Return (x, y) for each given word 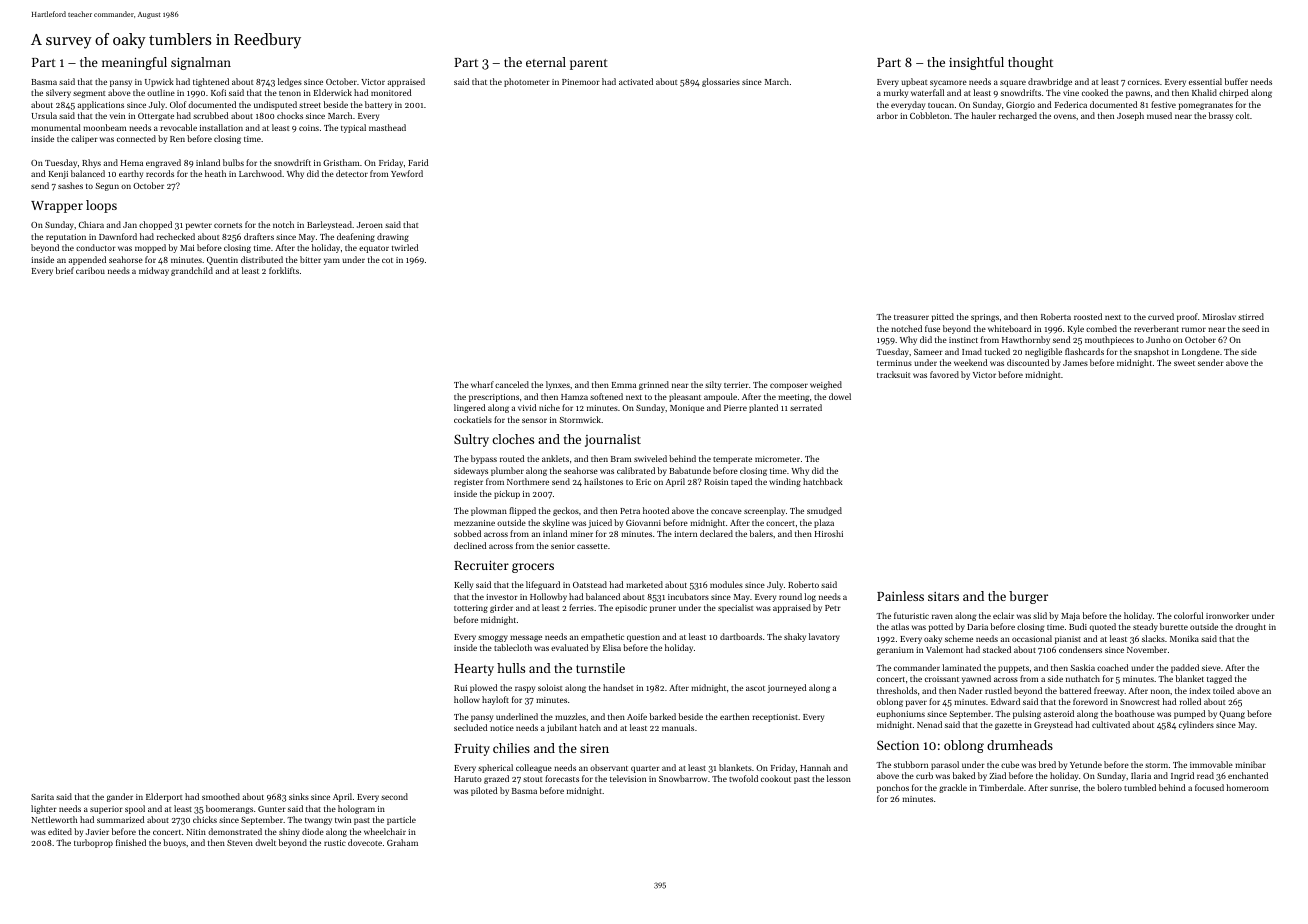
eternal (546, 62)
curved (1161, 316)
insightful (976, 63)
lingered (469, 408)
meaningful (134, 63)
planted (763, 408)
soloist (550, 687)
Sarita (42, 797)
